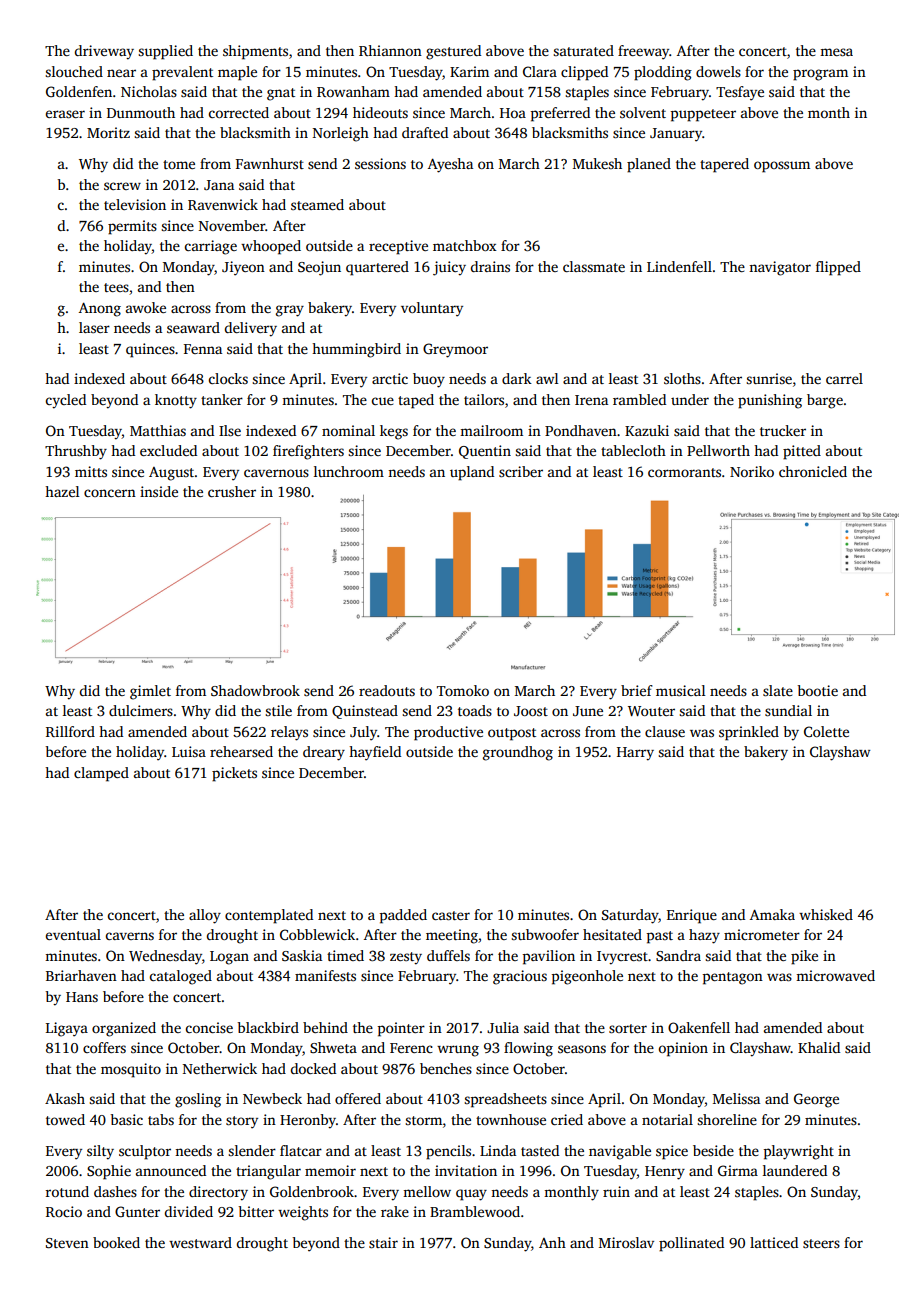 The width and height of the image is (924, 1308). What do you see at coordinates (131, 1070) in the image?
I see `mosquito` at bounding box center [131, 1070].
